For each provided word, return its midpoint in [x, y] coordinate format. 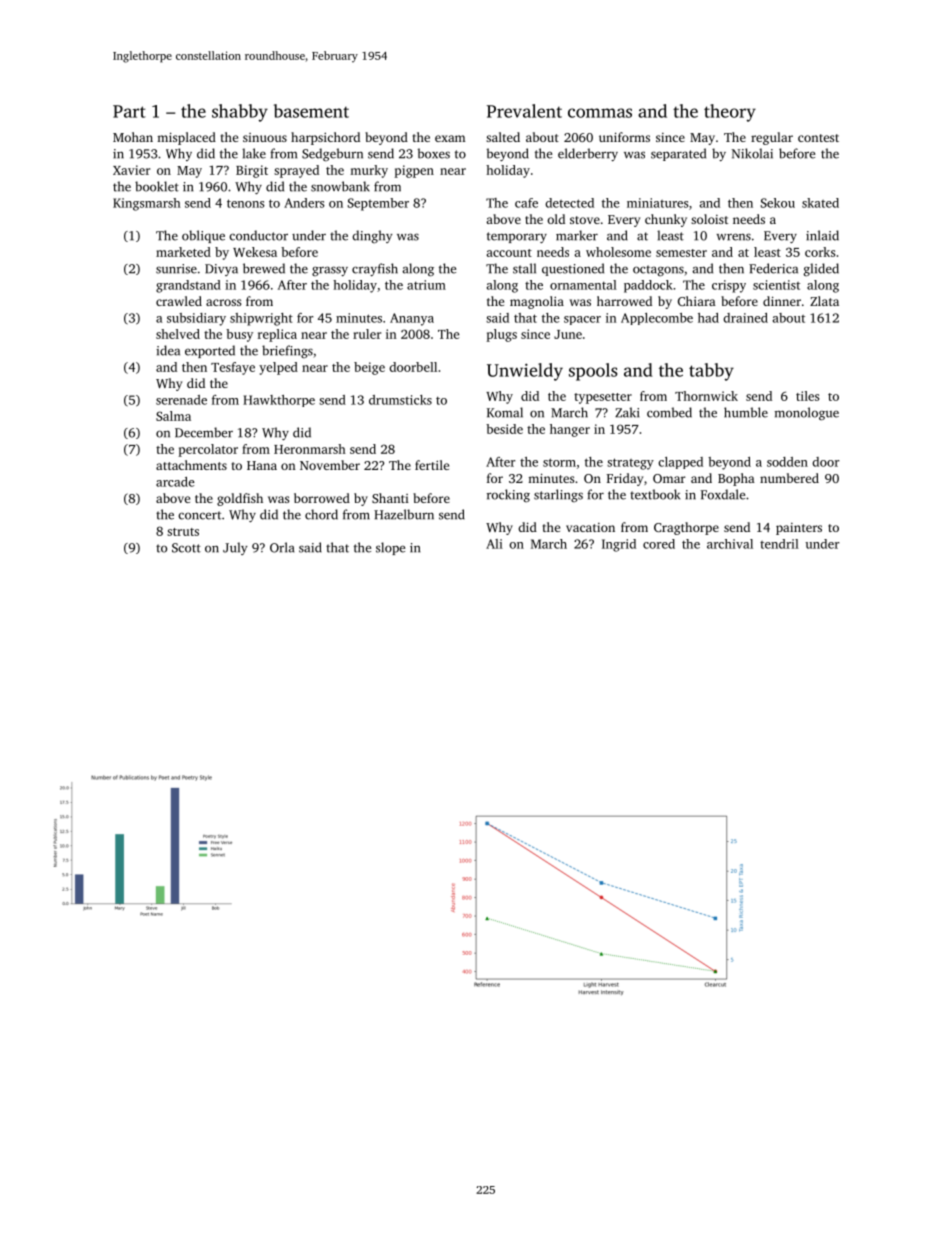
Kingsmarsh [147, 204]
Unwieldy [525, 372]
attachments [191, 465]
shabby [240, 113]
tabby [711, 372]
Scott [186, 548]
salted [503, 137]
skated [820, 203]
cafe [526, 203]
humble [746, 412]
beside [504, 429]
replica [277, 335]
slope [390, 548]
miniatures [658, 203]
